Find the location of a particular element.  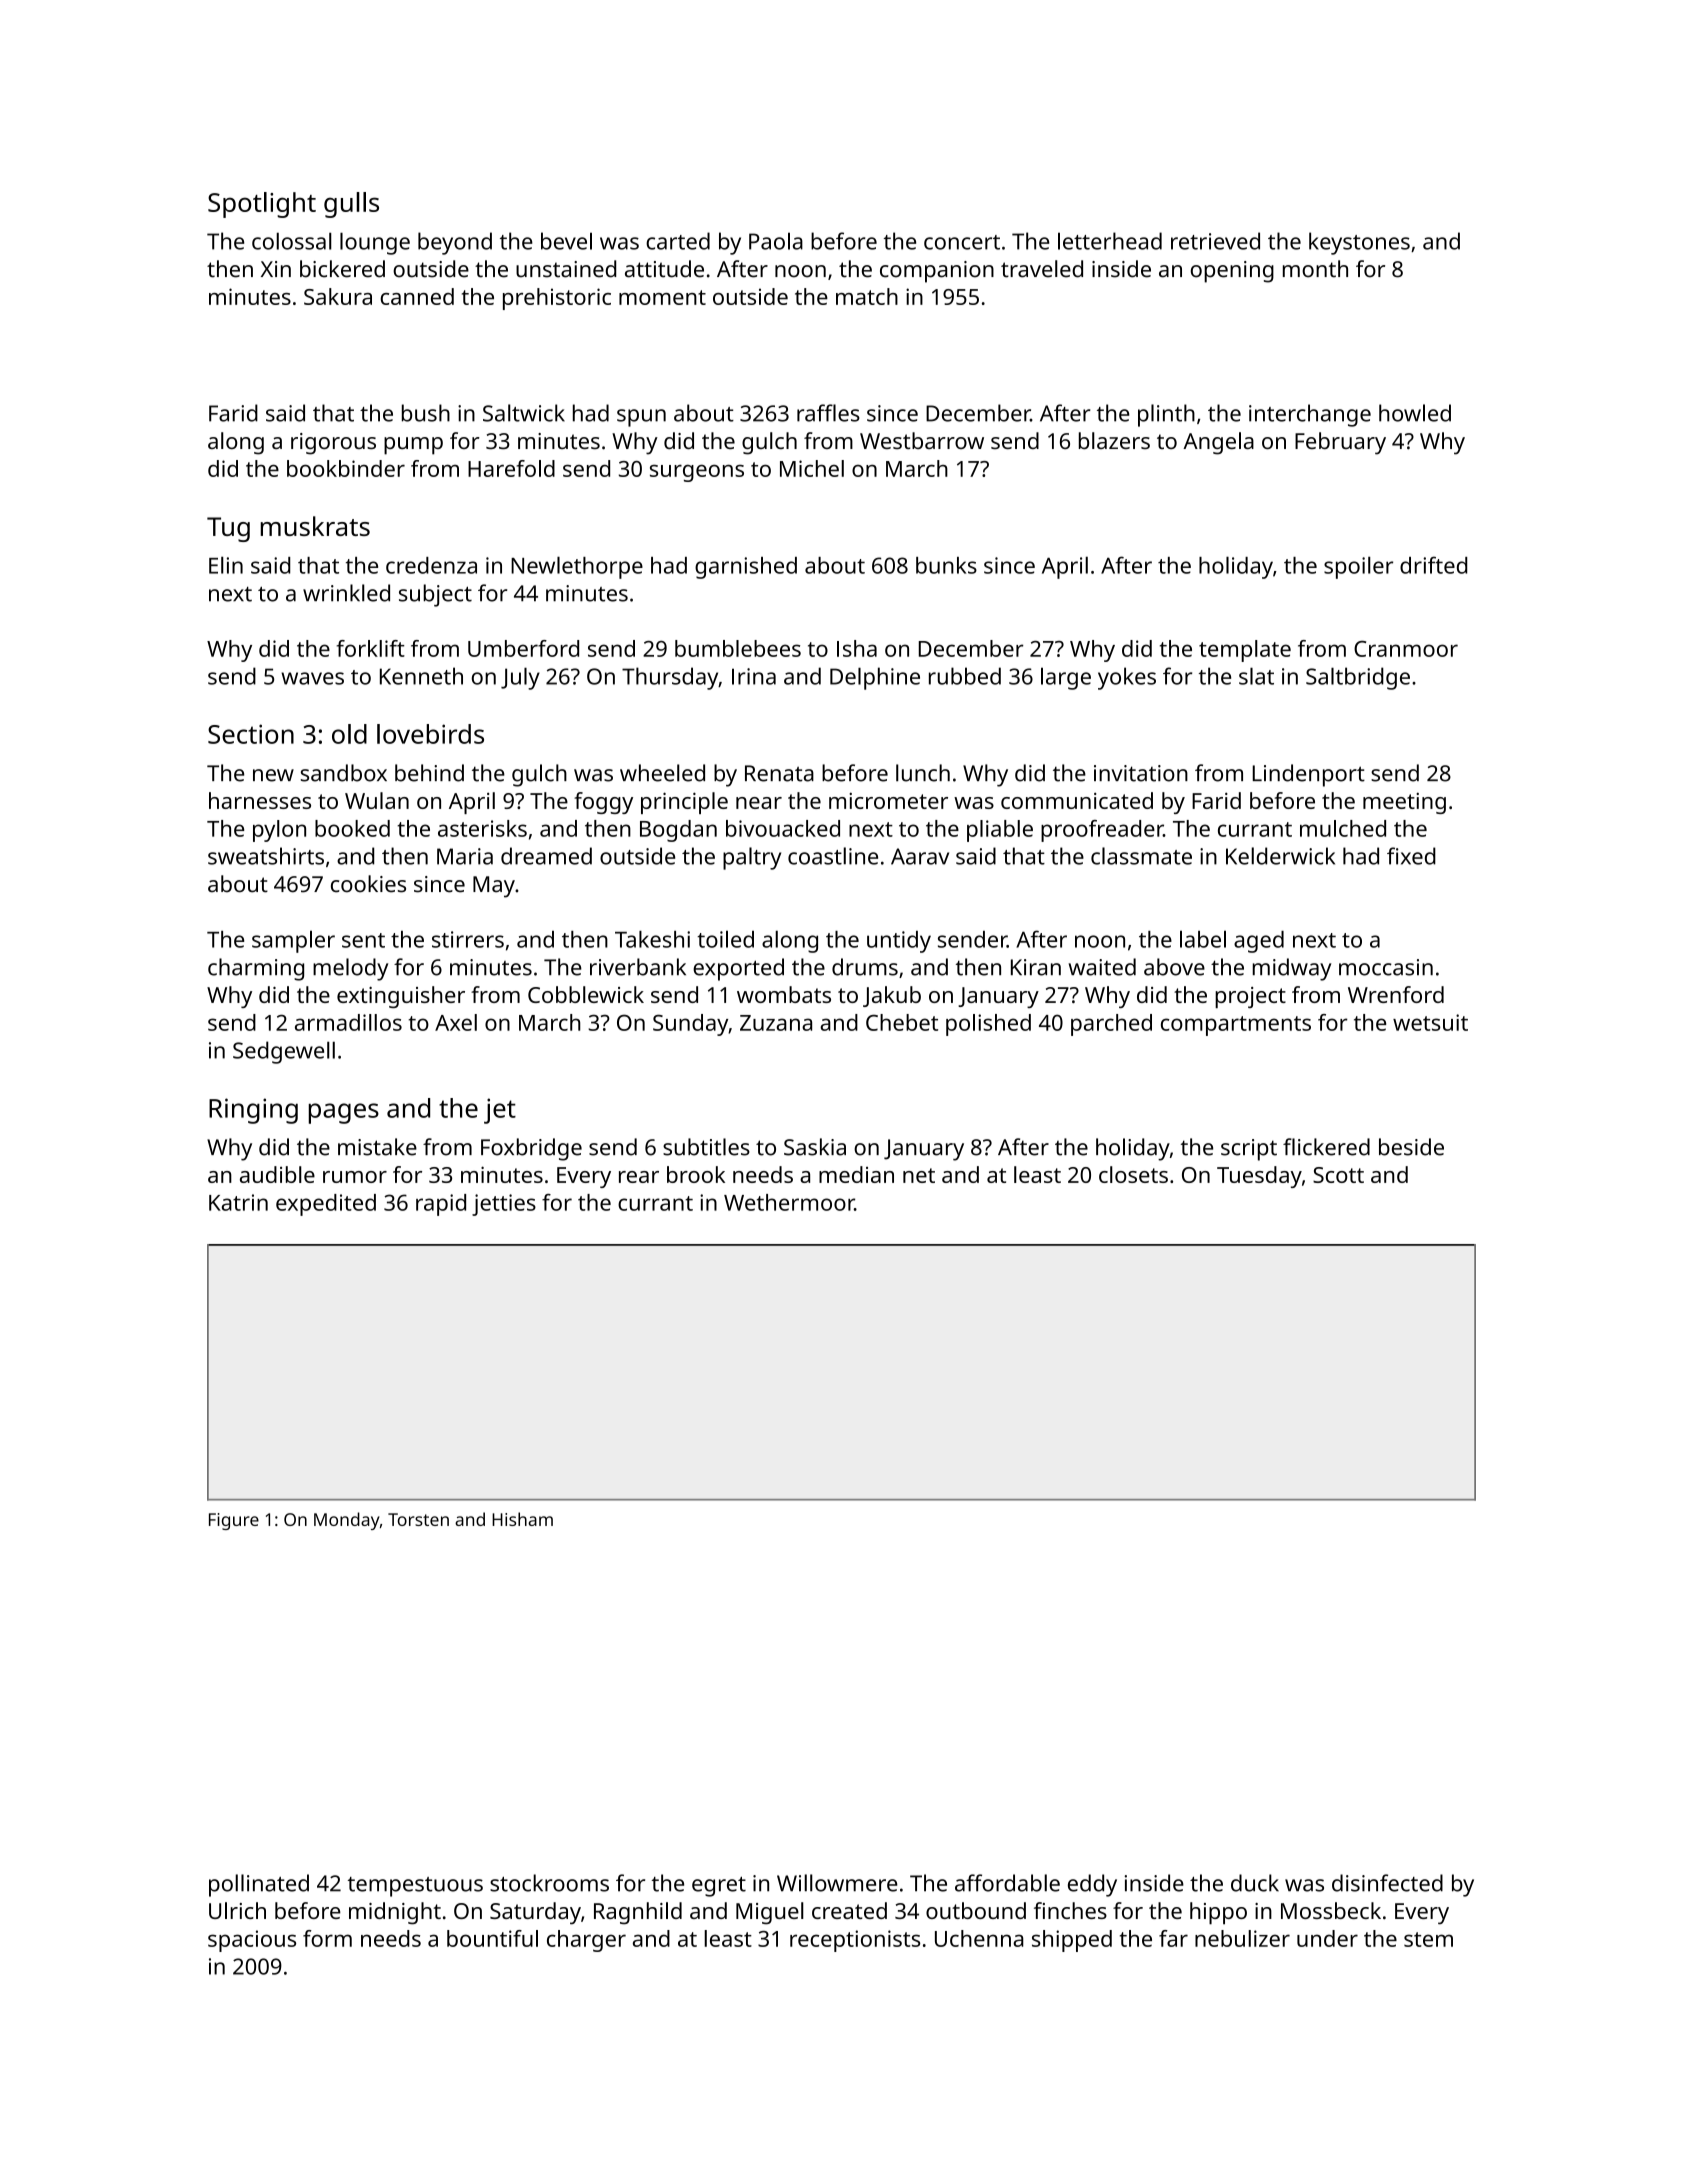

cookies is located at coordinates (368, 884).
